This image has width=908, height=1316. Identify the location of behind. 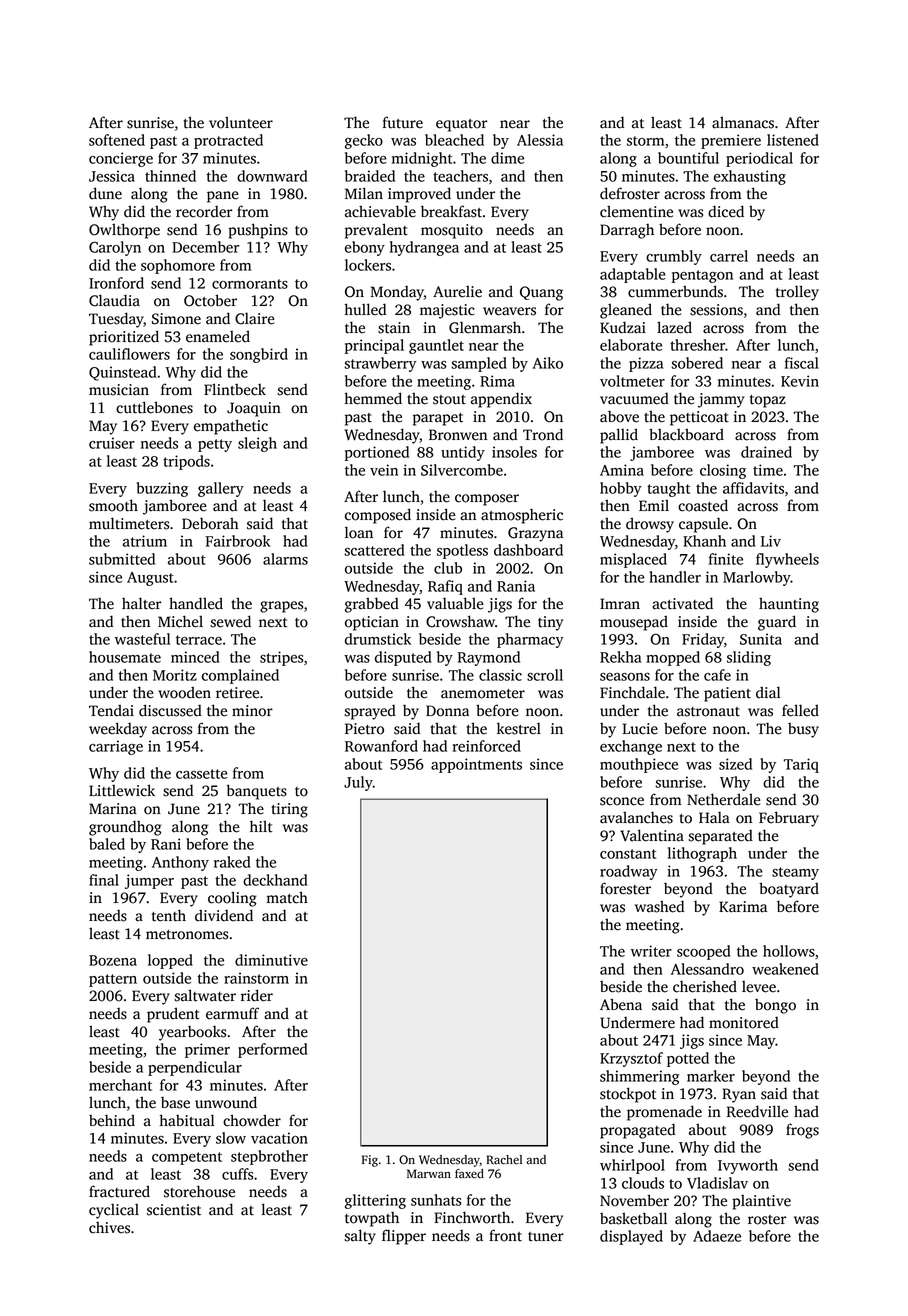
(112, 1120).
